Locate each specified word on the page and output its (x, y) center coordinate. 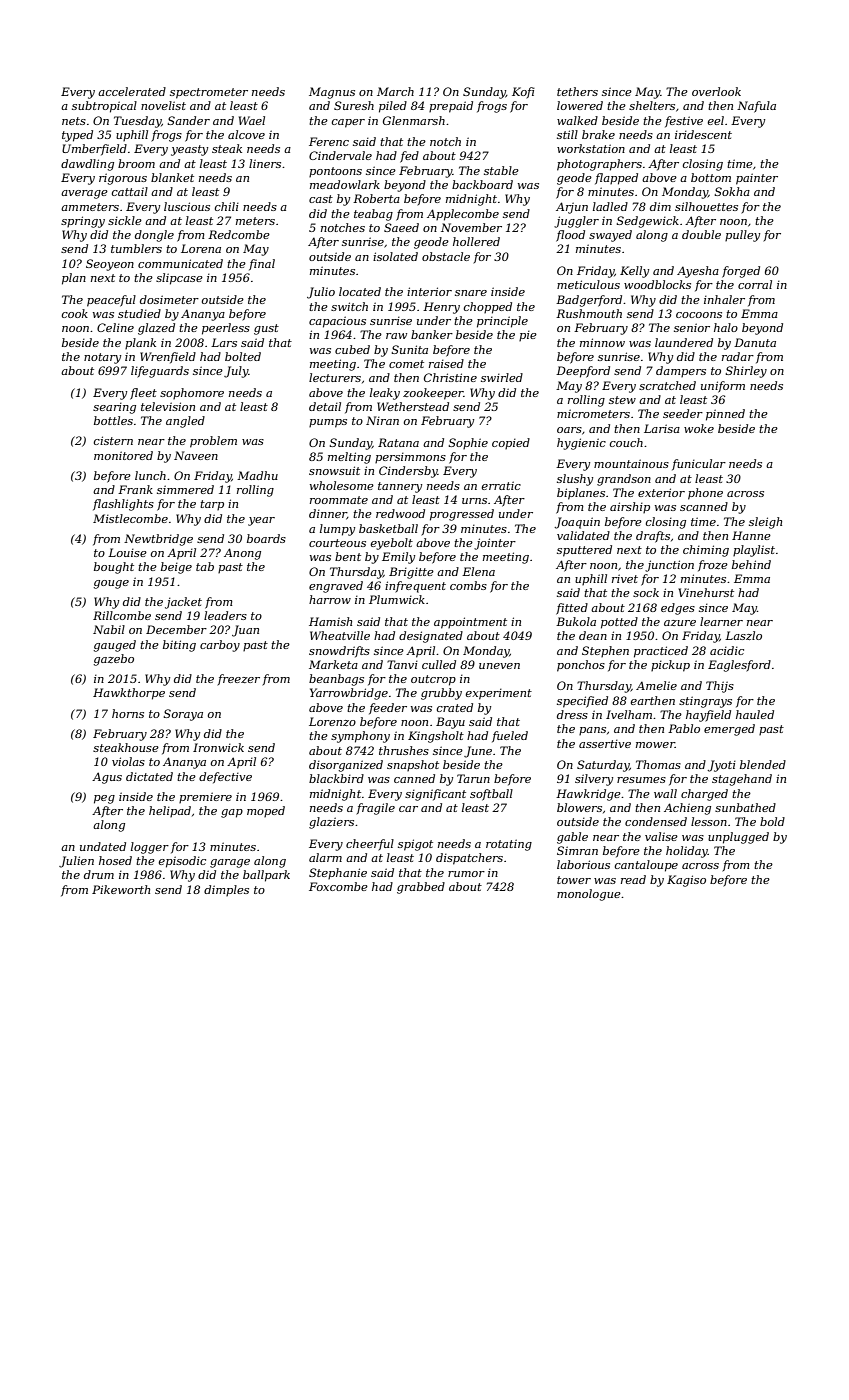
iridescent (703, 134)
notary (102, 358)
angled (185, 422)
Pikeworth (121, 889)
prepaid (451, 107)
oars (569, 430)
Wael (252, 120)
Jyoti (721, 766)
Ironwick (218, 747)
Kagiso (686, 881)
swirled (502, 377)
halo (726, 327)
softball (491, 795)
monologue (589, 895)
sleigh (765, 523)
